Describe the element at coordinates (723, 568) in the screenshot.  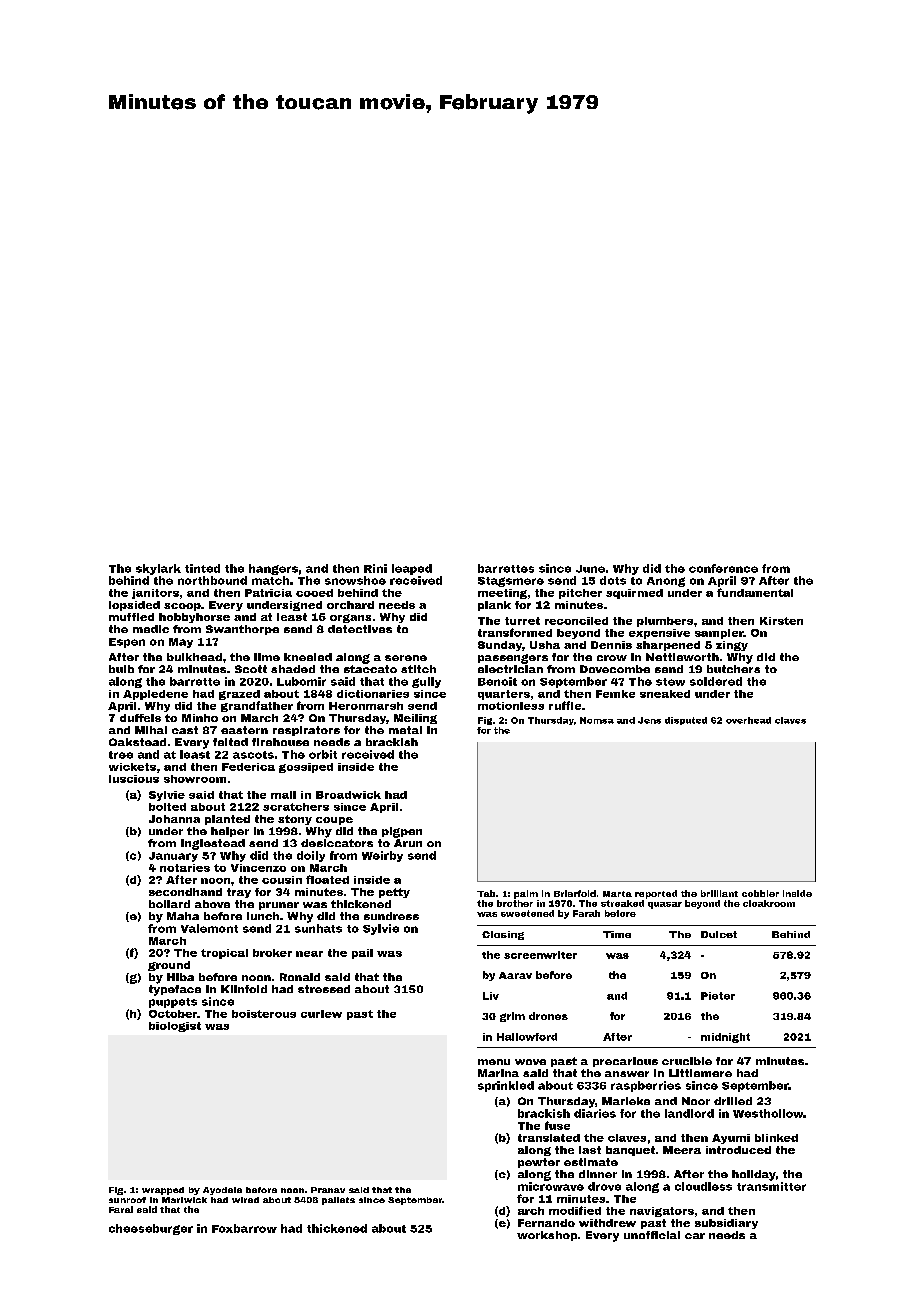
I see `conference` at that location.
